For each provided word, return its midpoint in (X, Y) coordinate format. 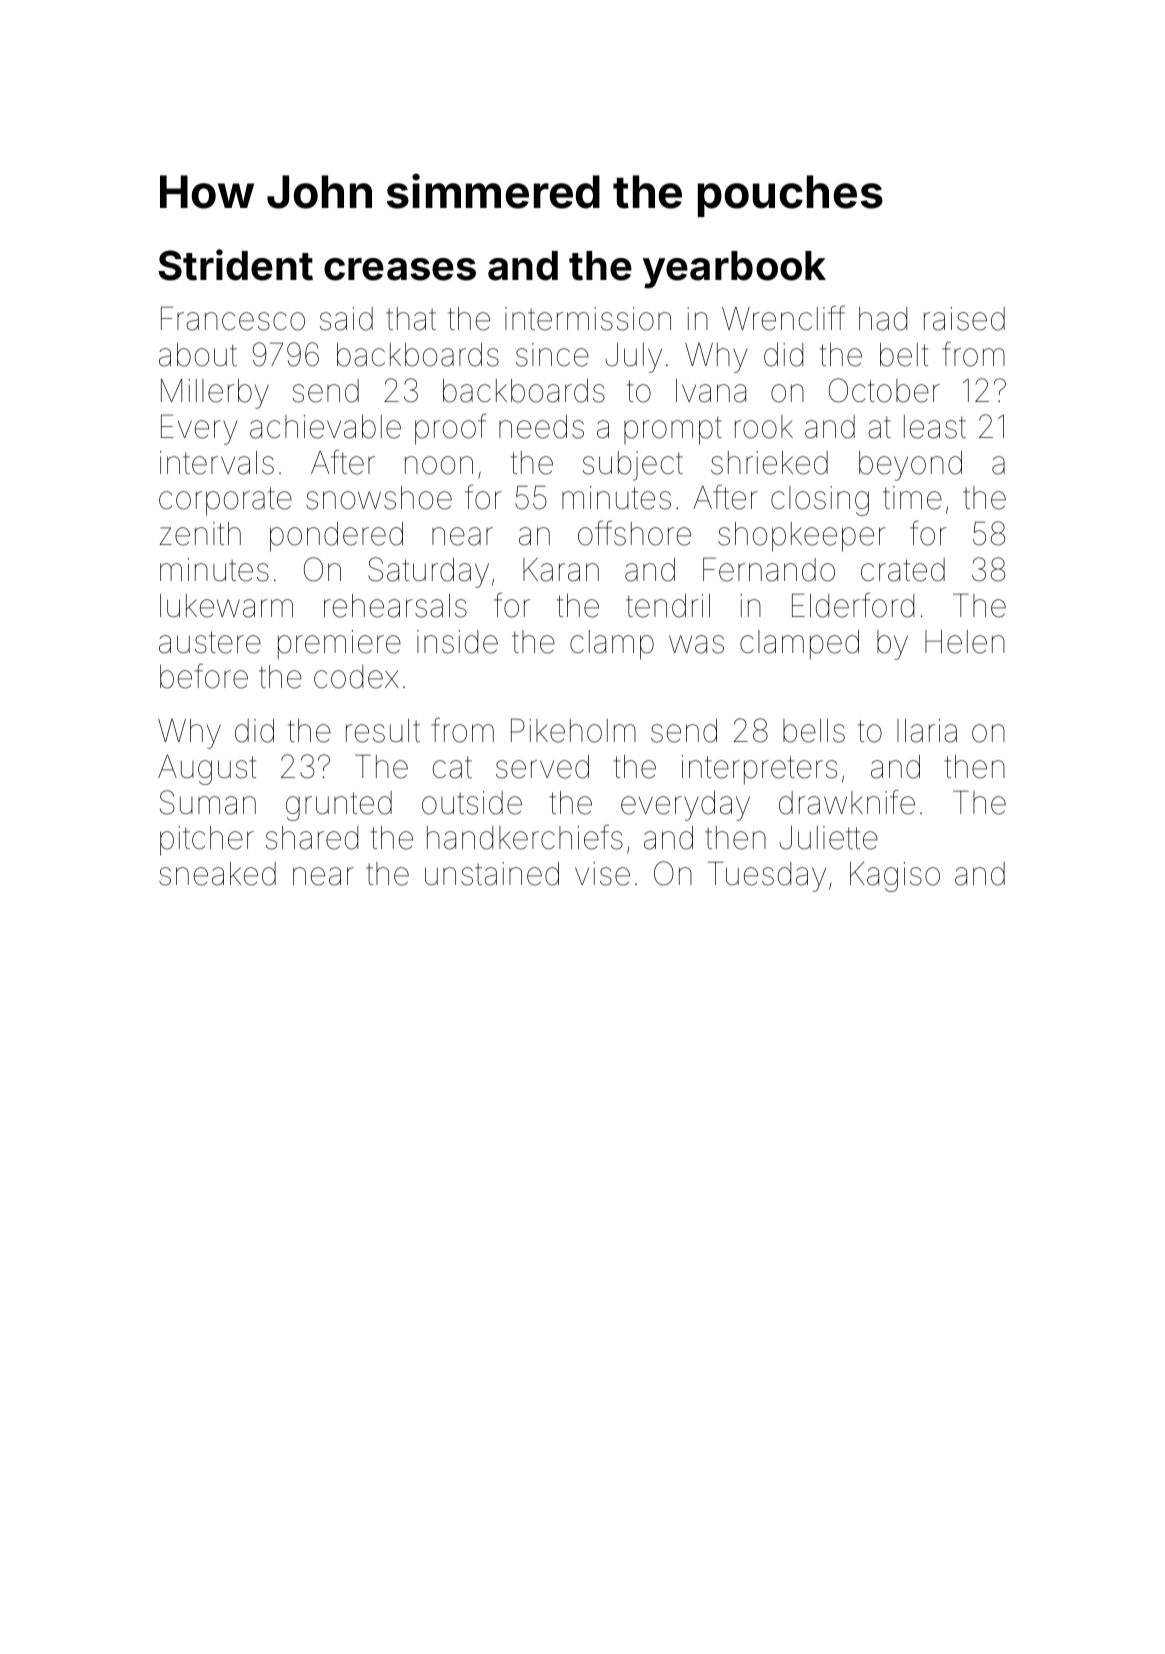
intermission (588, 319)
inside (457, 642)
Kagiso (895, 877)
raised (964, 319)
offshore (634, 533)
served (542, 767)
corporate (225, 501)
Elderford (853, 605)
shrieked (769, 463)
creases (400, 269)
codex (356, 677)
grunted (339, 806)
